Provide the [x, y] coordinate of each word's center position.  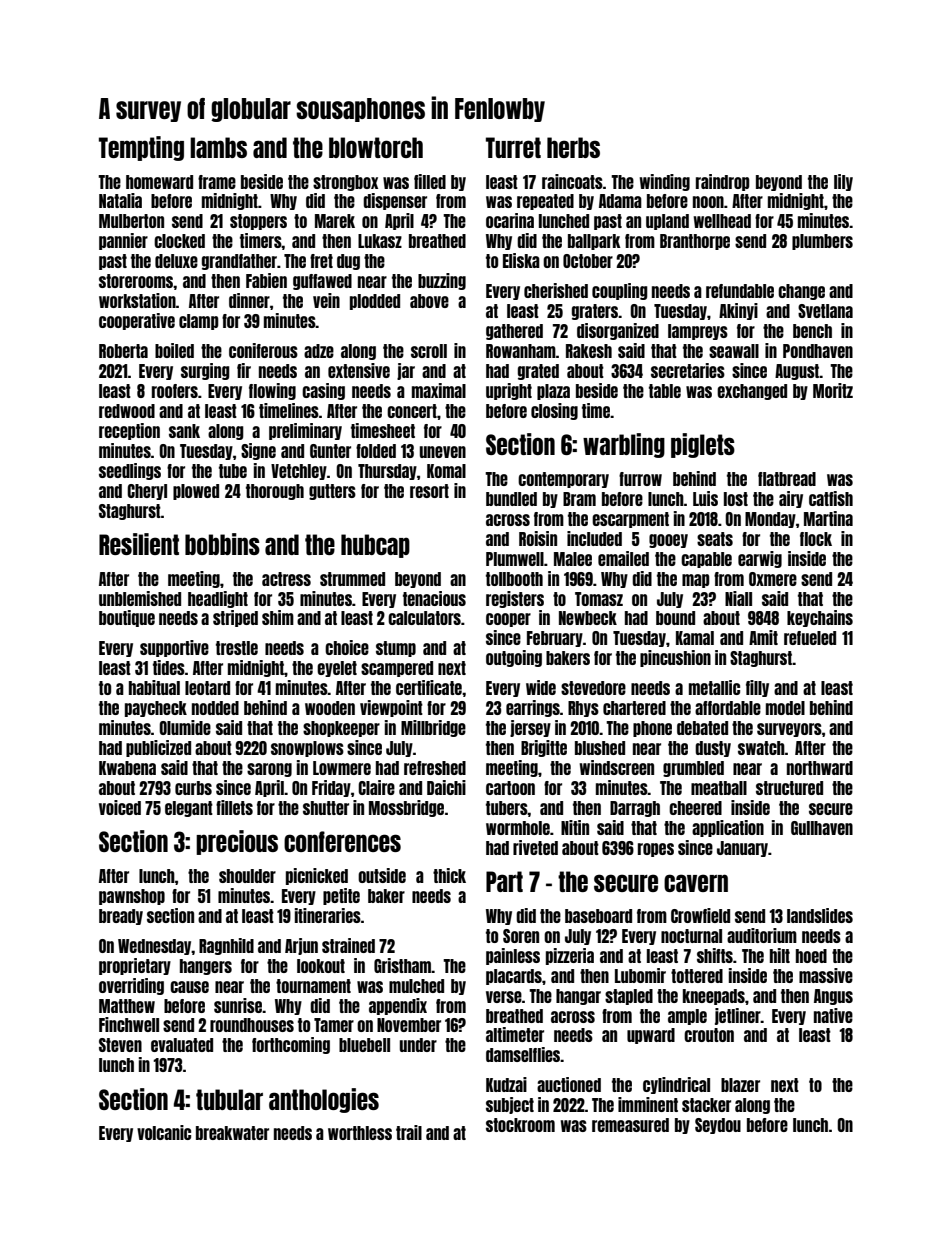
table [665, 391]
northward [820, 768]
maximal [439, 390]
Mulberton [131, 221]
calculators [424, 618]
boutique [127, 618]
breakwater [232, 1133]
